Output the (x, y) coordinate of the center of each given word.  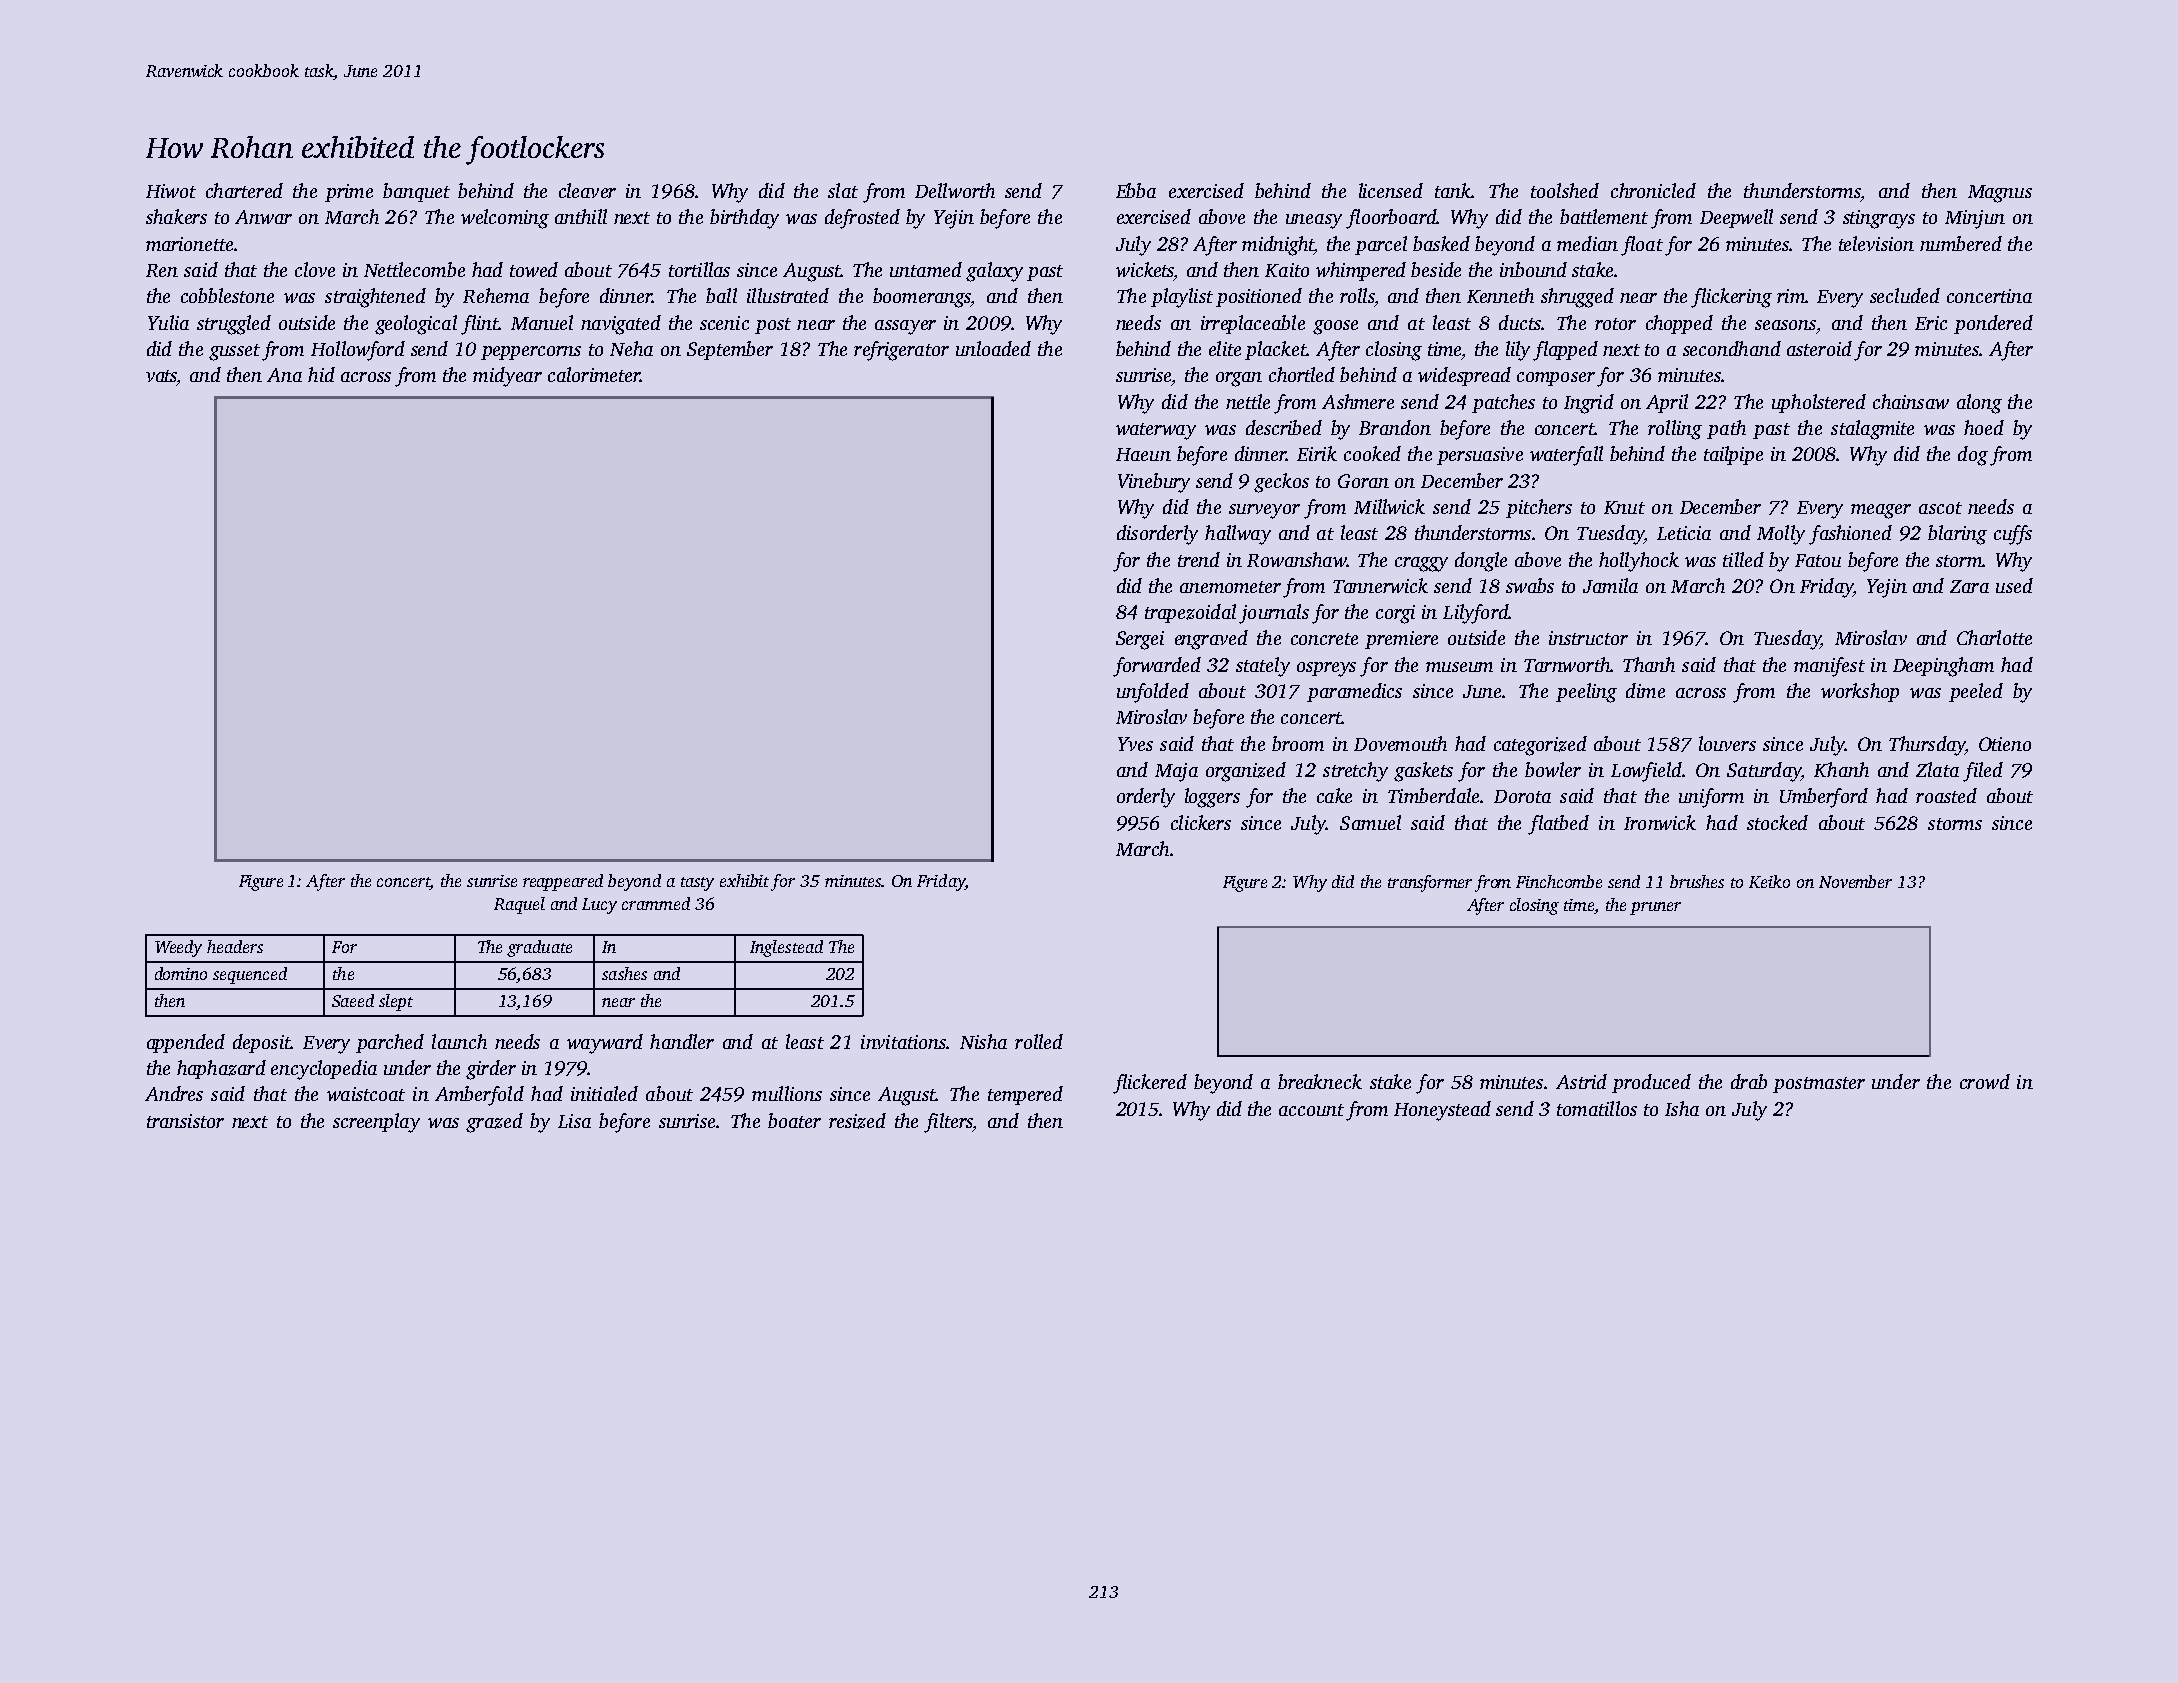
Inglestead (786, 948)
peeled (1976, 692)
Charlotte (1994, 637)
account (1311, 1110)
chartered (244, 190)
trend (1199, 559)
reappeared (563, 882)
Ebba (1136, 190)
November (1855, 881)
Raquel (519, 905)
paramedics (1354, 692)
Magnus (2000, 194)
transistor (185, 1121)
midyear (507, 377)
